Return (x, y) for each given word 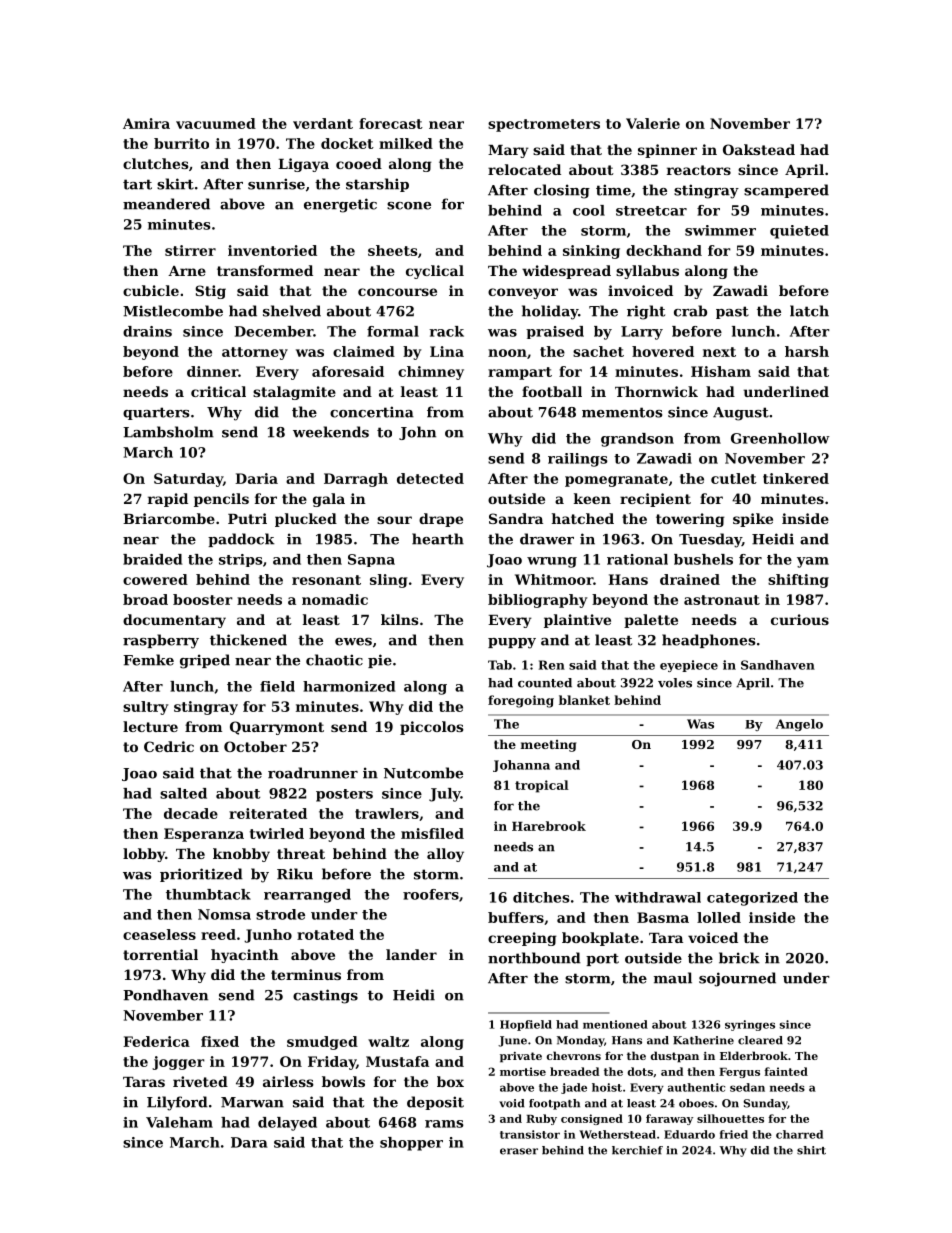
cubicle (151, 290)
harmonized (349, 686)
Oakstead (759, 149)
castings (325, 996)
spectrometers (544, 125)
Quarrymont (277, 728)
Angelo (799, 725)
